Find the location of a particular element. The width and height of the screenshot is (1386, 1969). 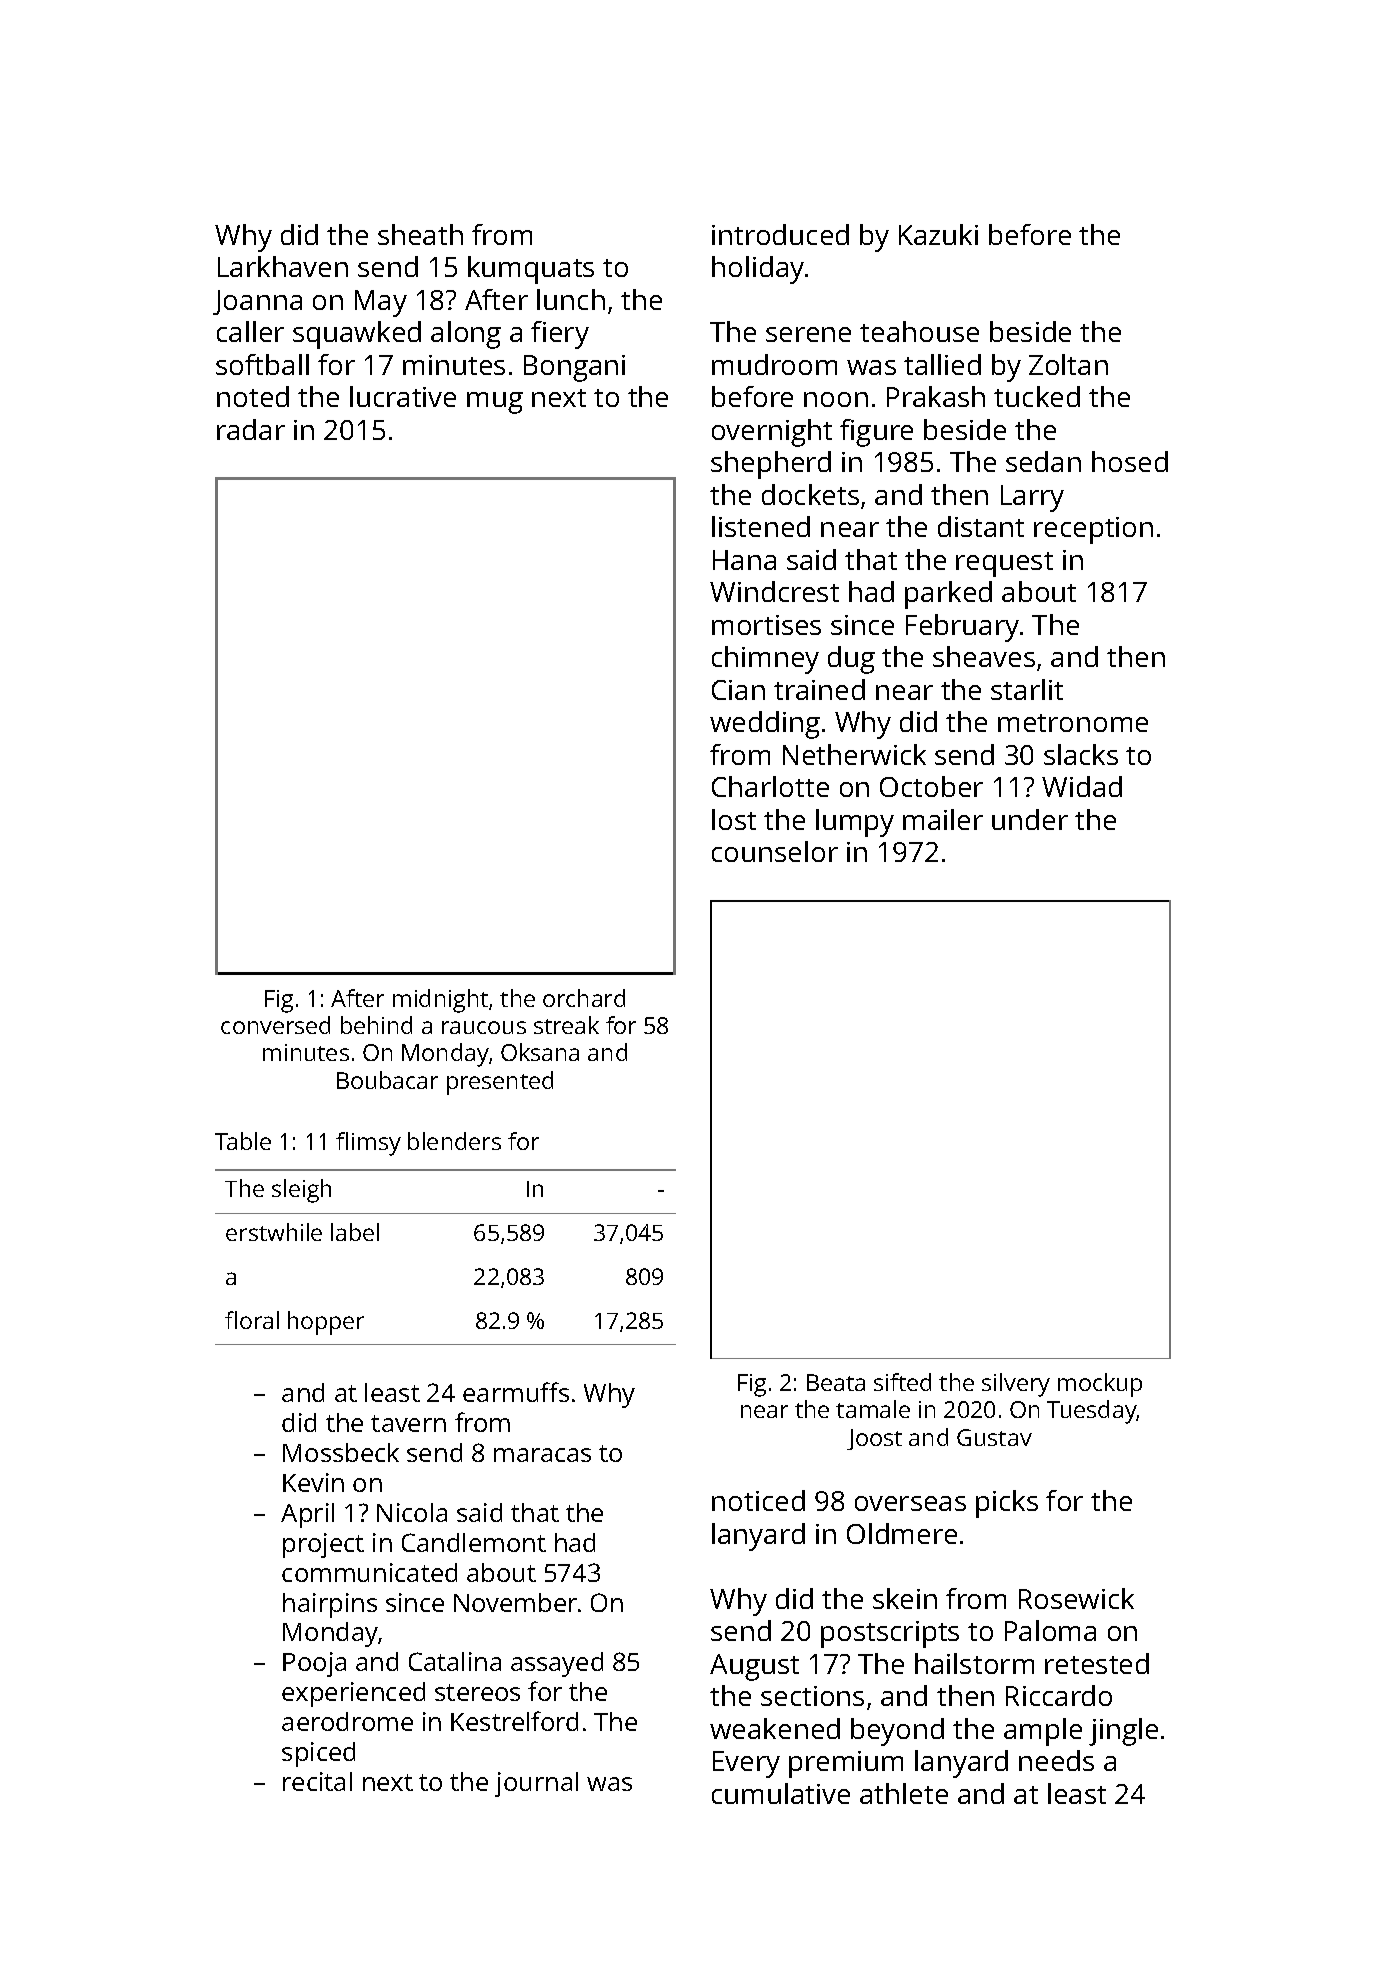

journal is located at coordinates (536, 1784).
